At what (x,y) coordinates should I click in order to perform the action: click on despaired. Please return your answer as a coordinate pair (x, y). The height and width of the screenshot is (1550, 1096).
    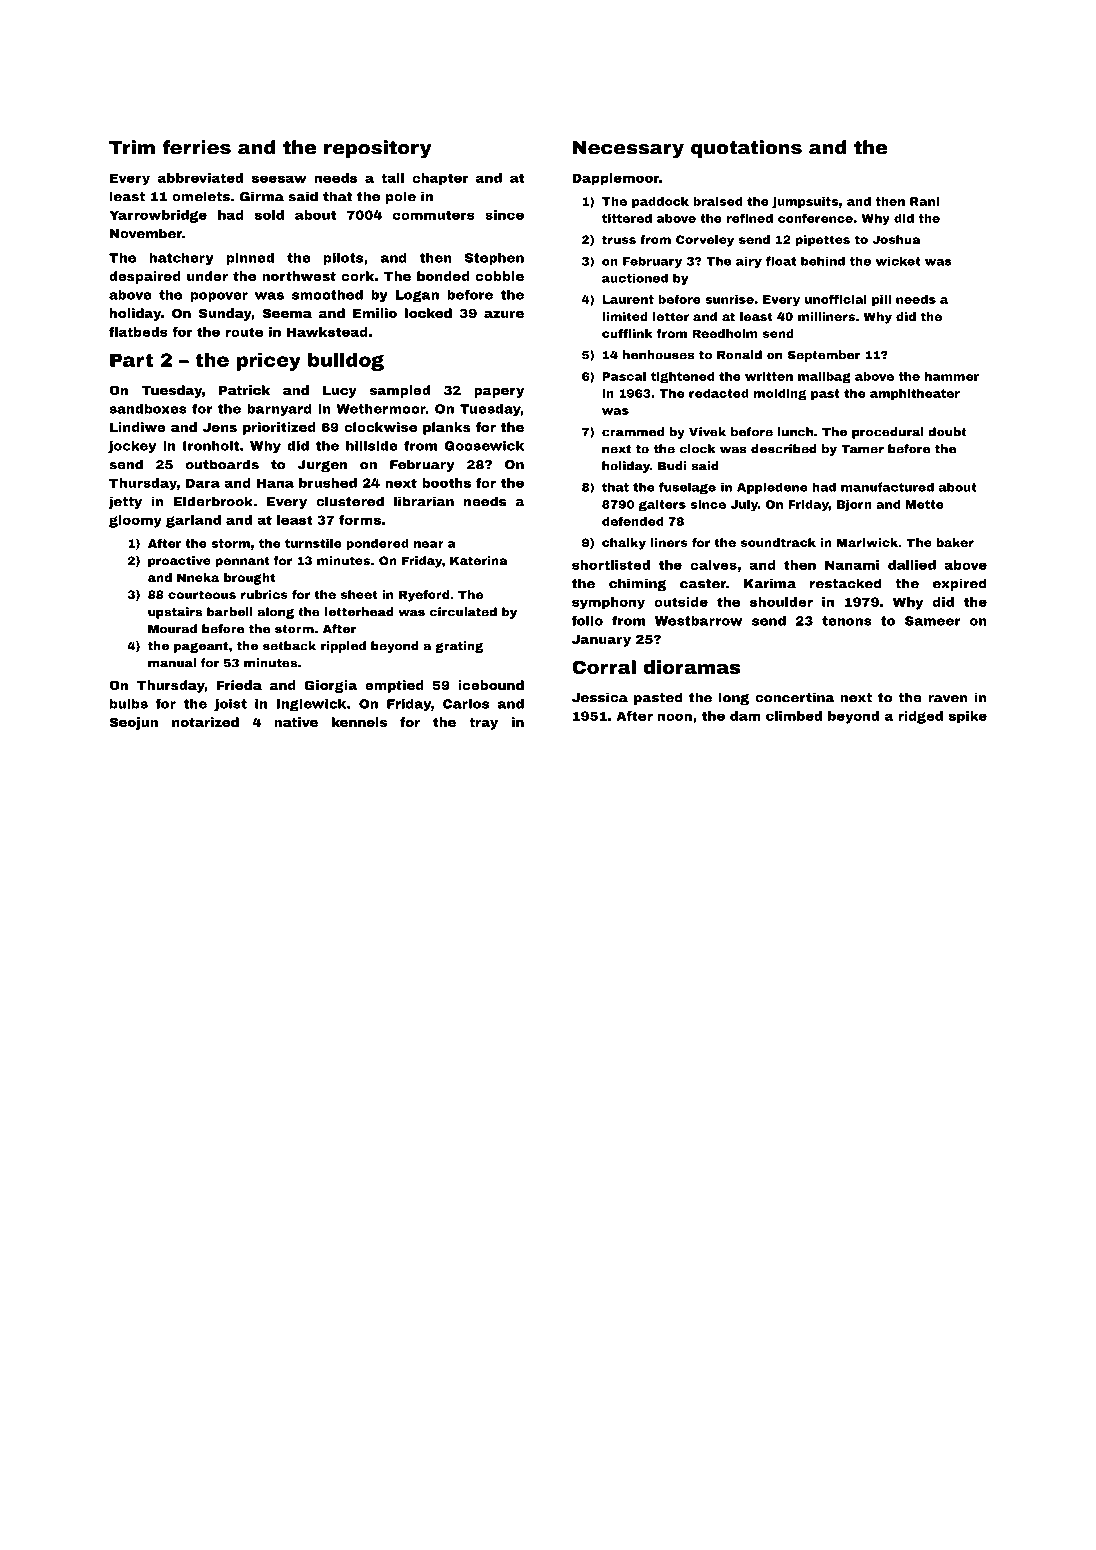
    Looking at the image, I should click on (145, 277).
